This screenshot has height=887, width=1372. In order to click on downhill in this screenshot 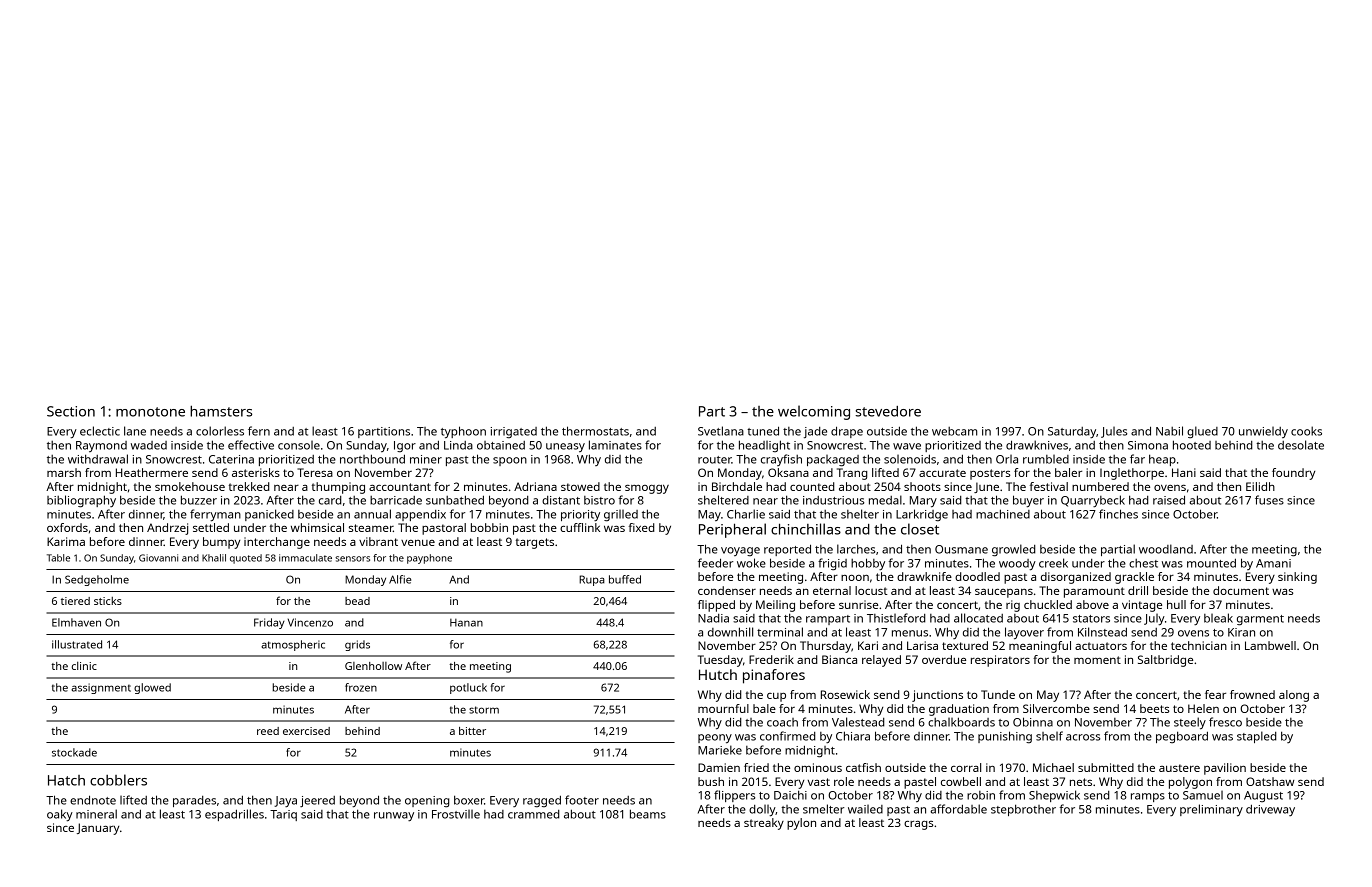, I will do `click(730, 632)`.
